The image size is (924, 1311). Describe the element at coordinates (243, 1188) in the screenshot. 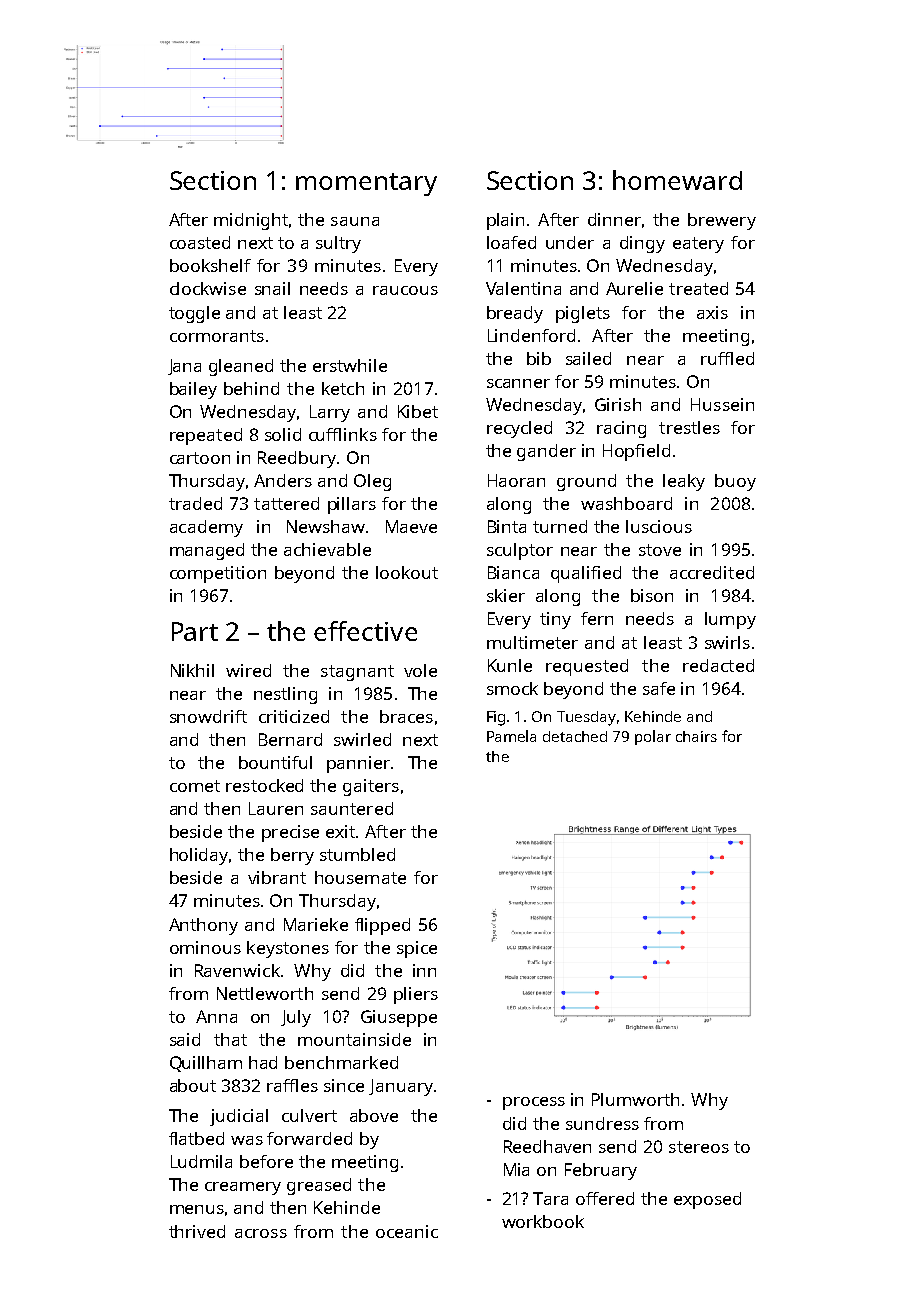

I see `creamery` at that location.
